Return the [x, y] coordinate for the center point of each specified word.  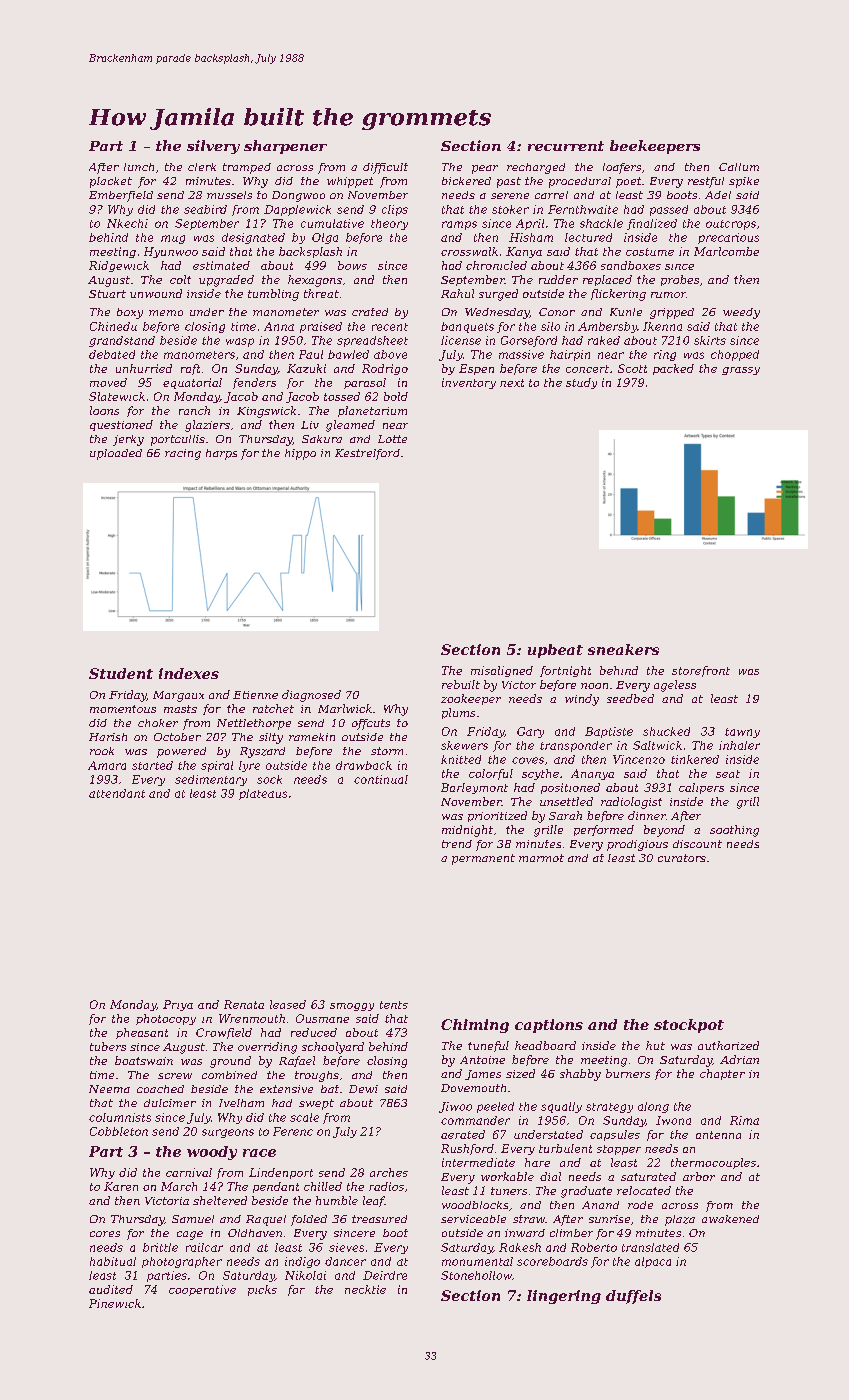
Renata [244, 1004]
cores [105, 1234]
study [581, 383]
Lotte [392, 439]
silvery [213, 147]
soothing [734, 831]
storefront [701, 671]
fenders [254, 383]
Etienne [255, 695]
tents [394, 1005]
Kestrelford [367, 454]
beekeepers [655, 147]
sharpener [285, 147]
